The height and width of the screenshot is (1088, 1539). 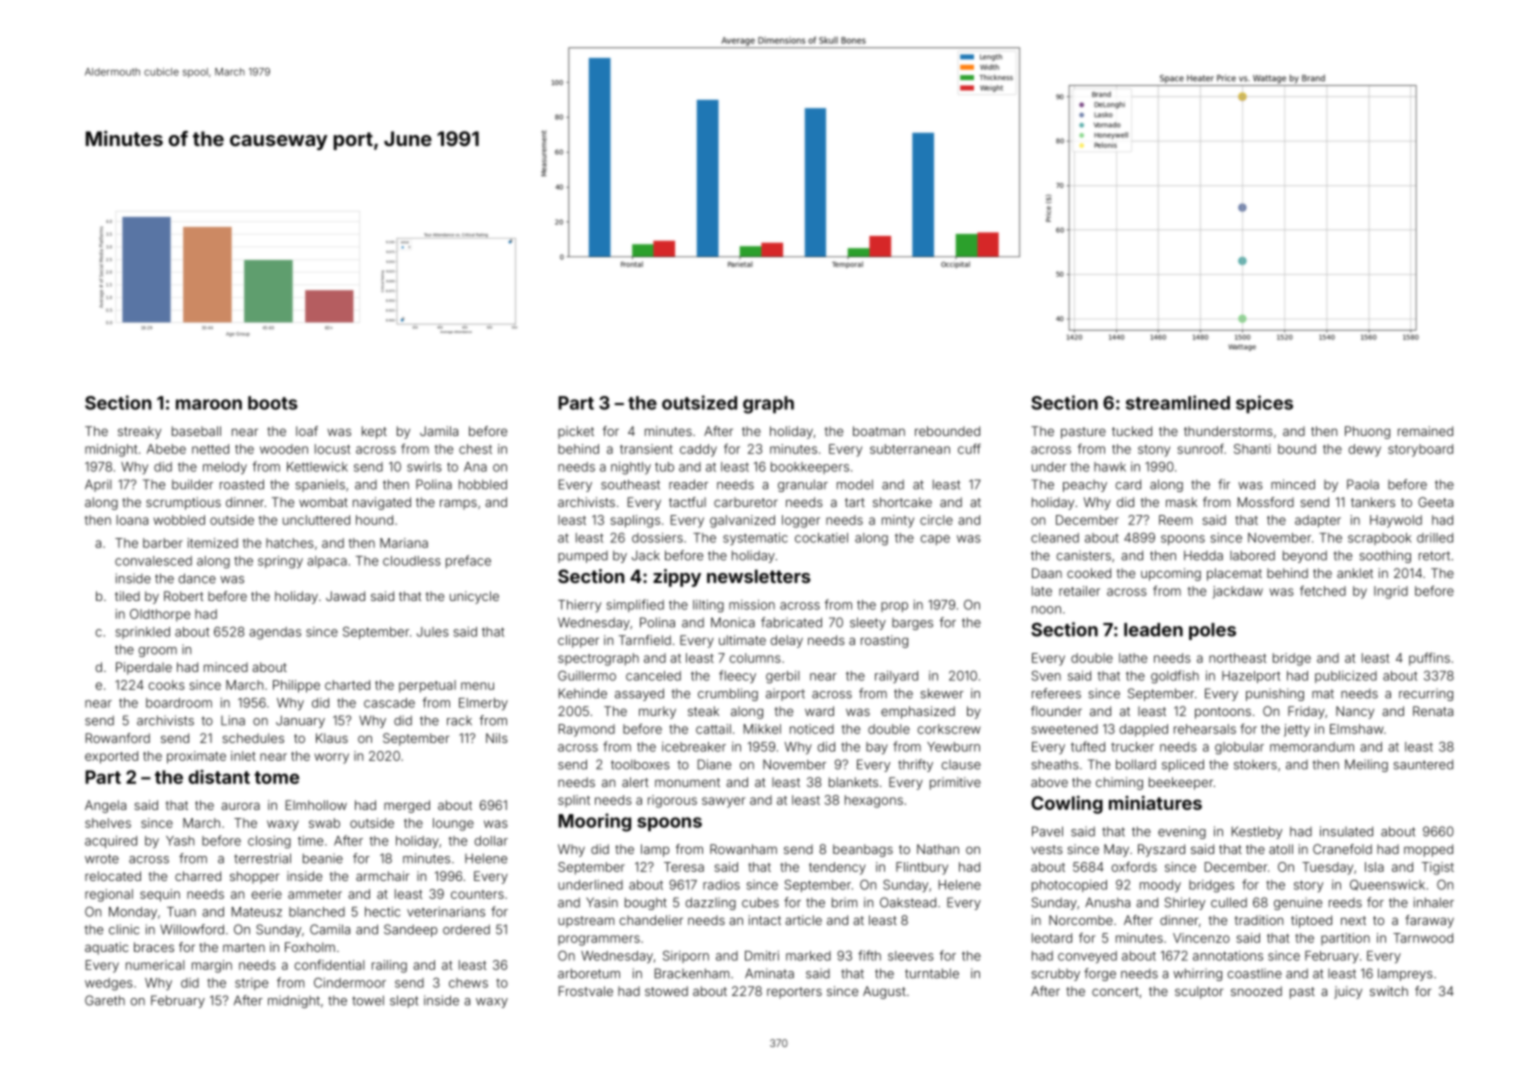 What do you see at coordinates (1199, 992) in the screenshot?
I see `sculptor` at bounding box center [1199, 992].
